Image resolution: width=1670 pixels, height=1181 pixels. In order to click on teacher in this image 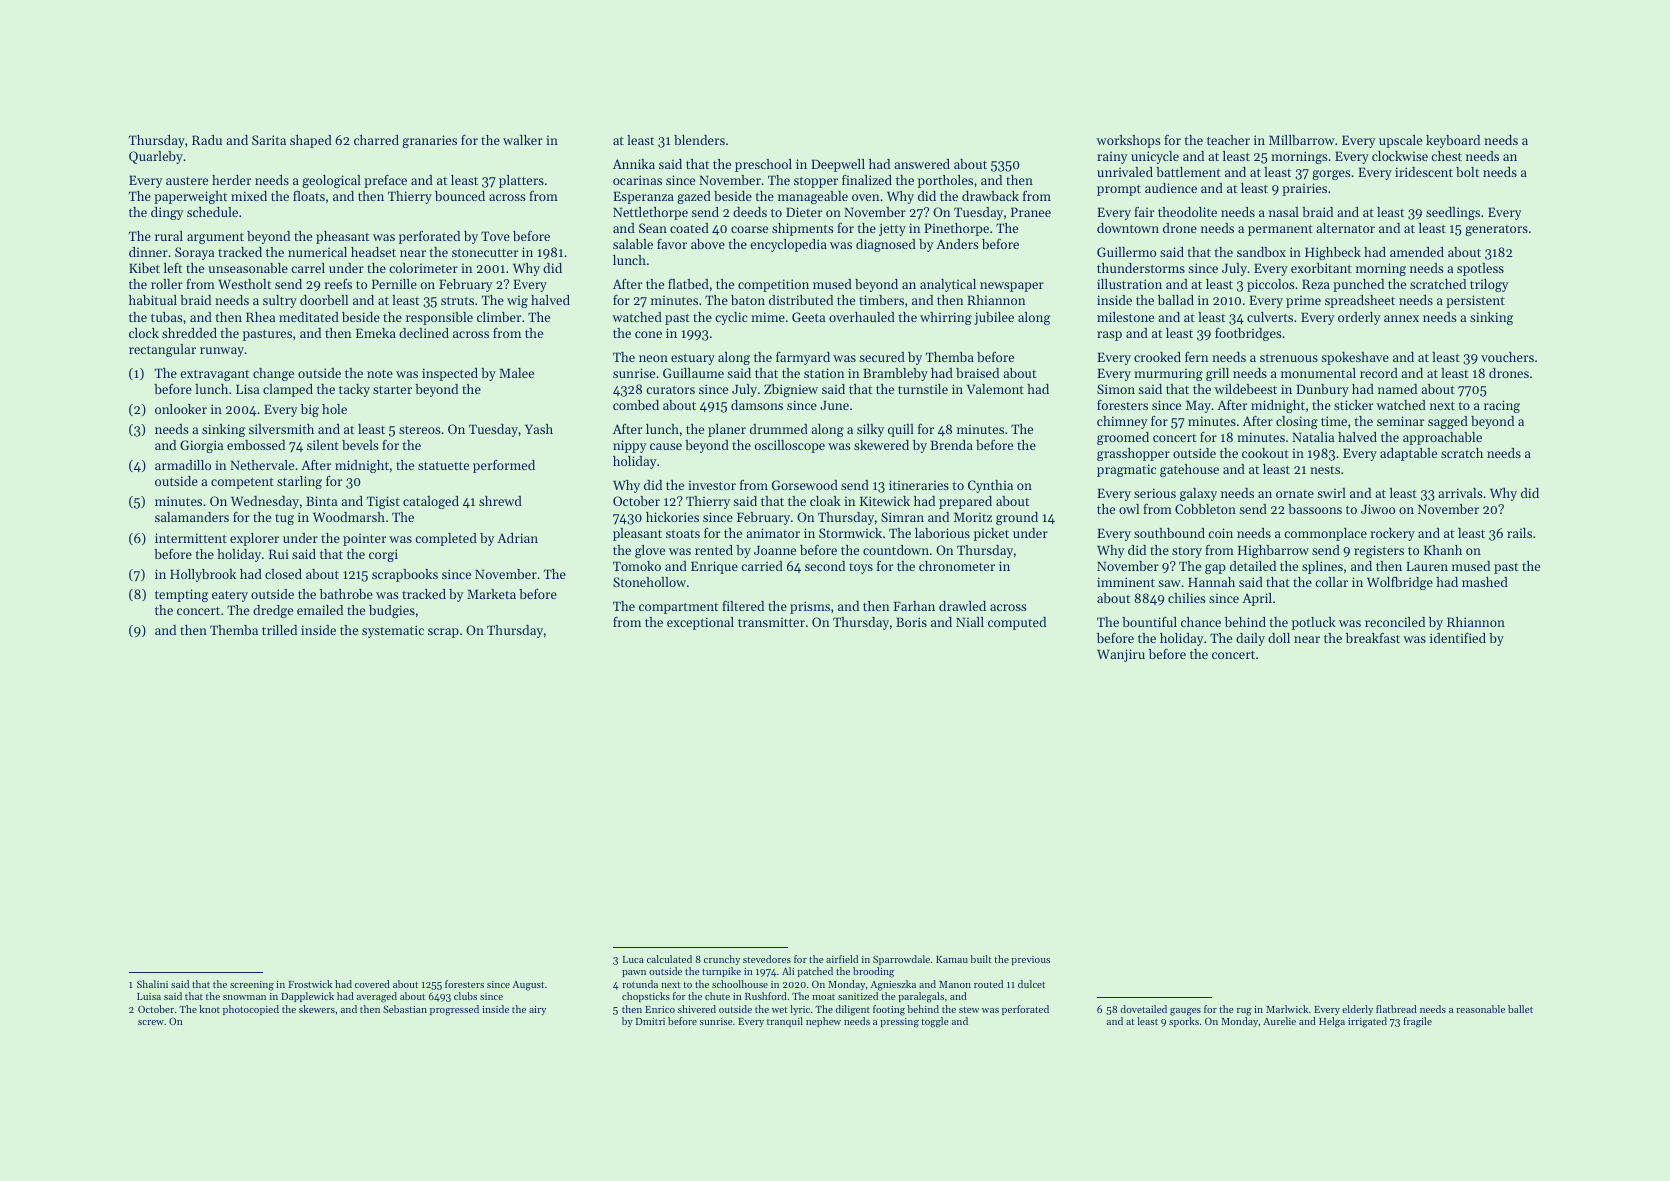, I will do `click(1228, 140)`.
